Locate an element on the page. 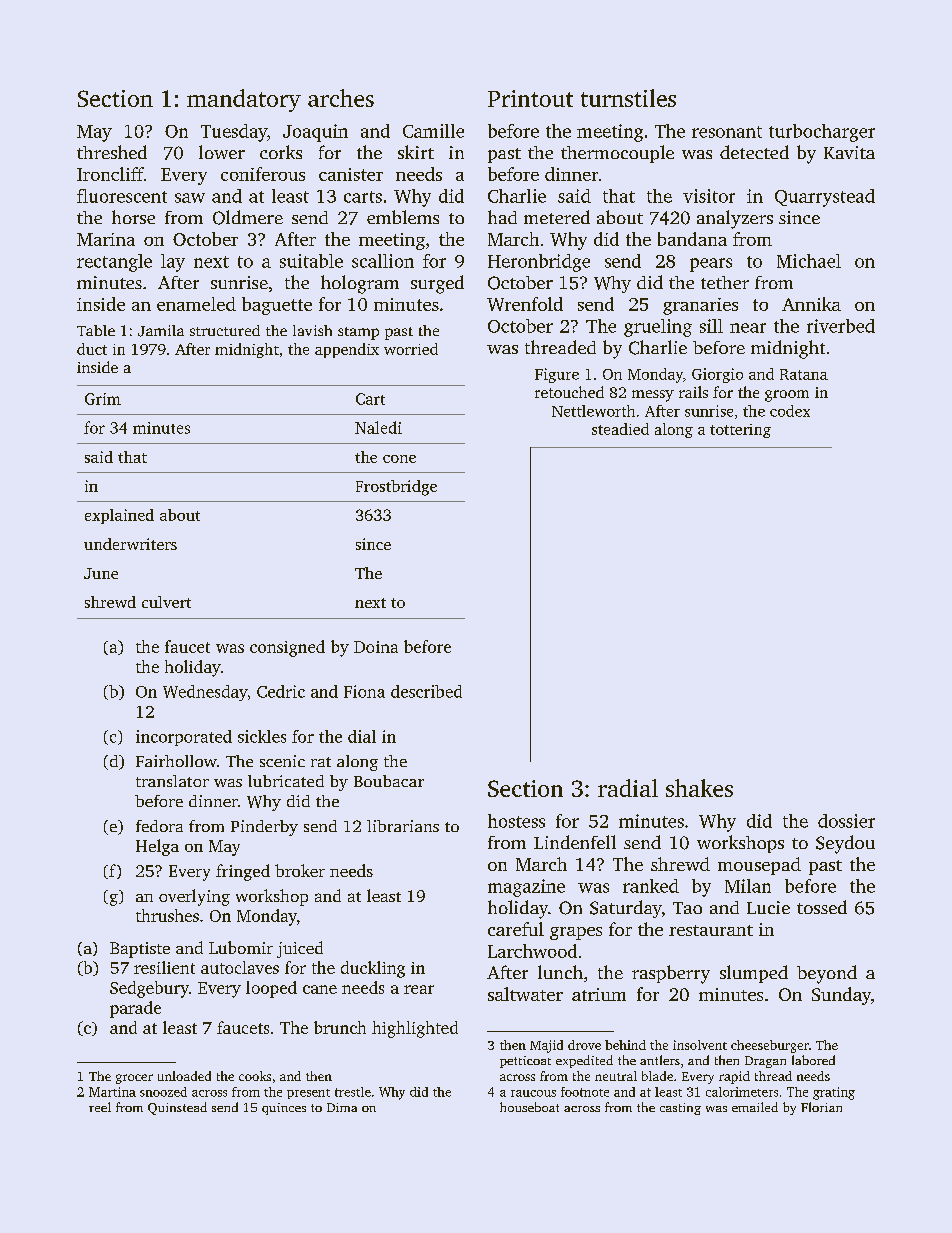 The image size is (952, 1233). mandatory is located at coordinates (244, 100).
